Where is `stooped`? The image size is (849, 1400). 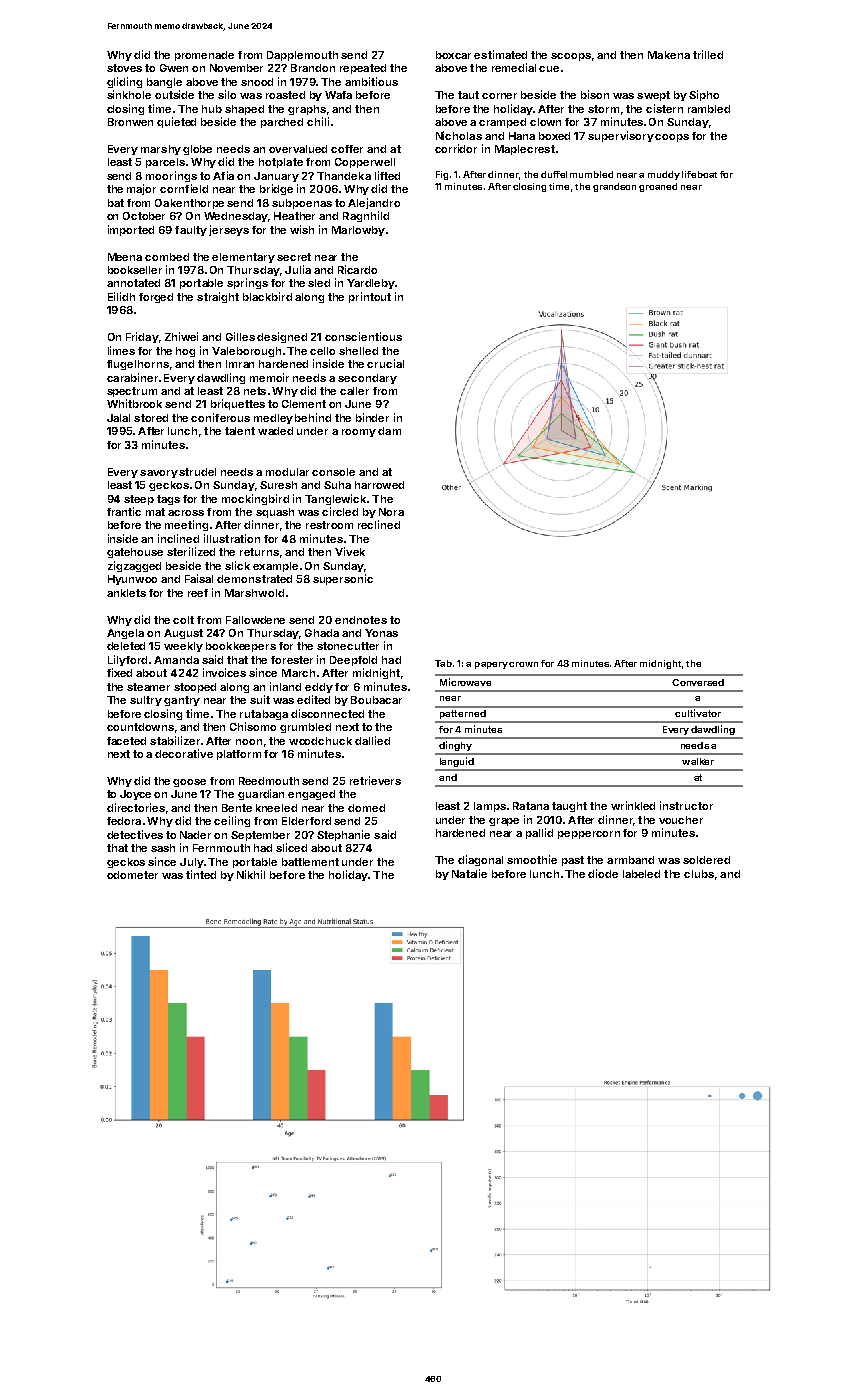
stooped is located at coordinates (195, 688).
